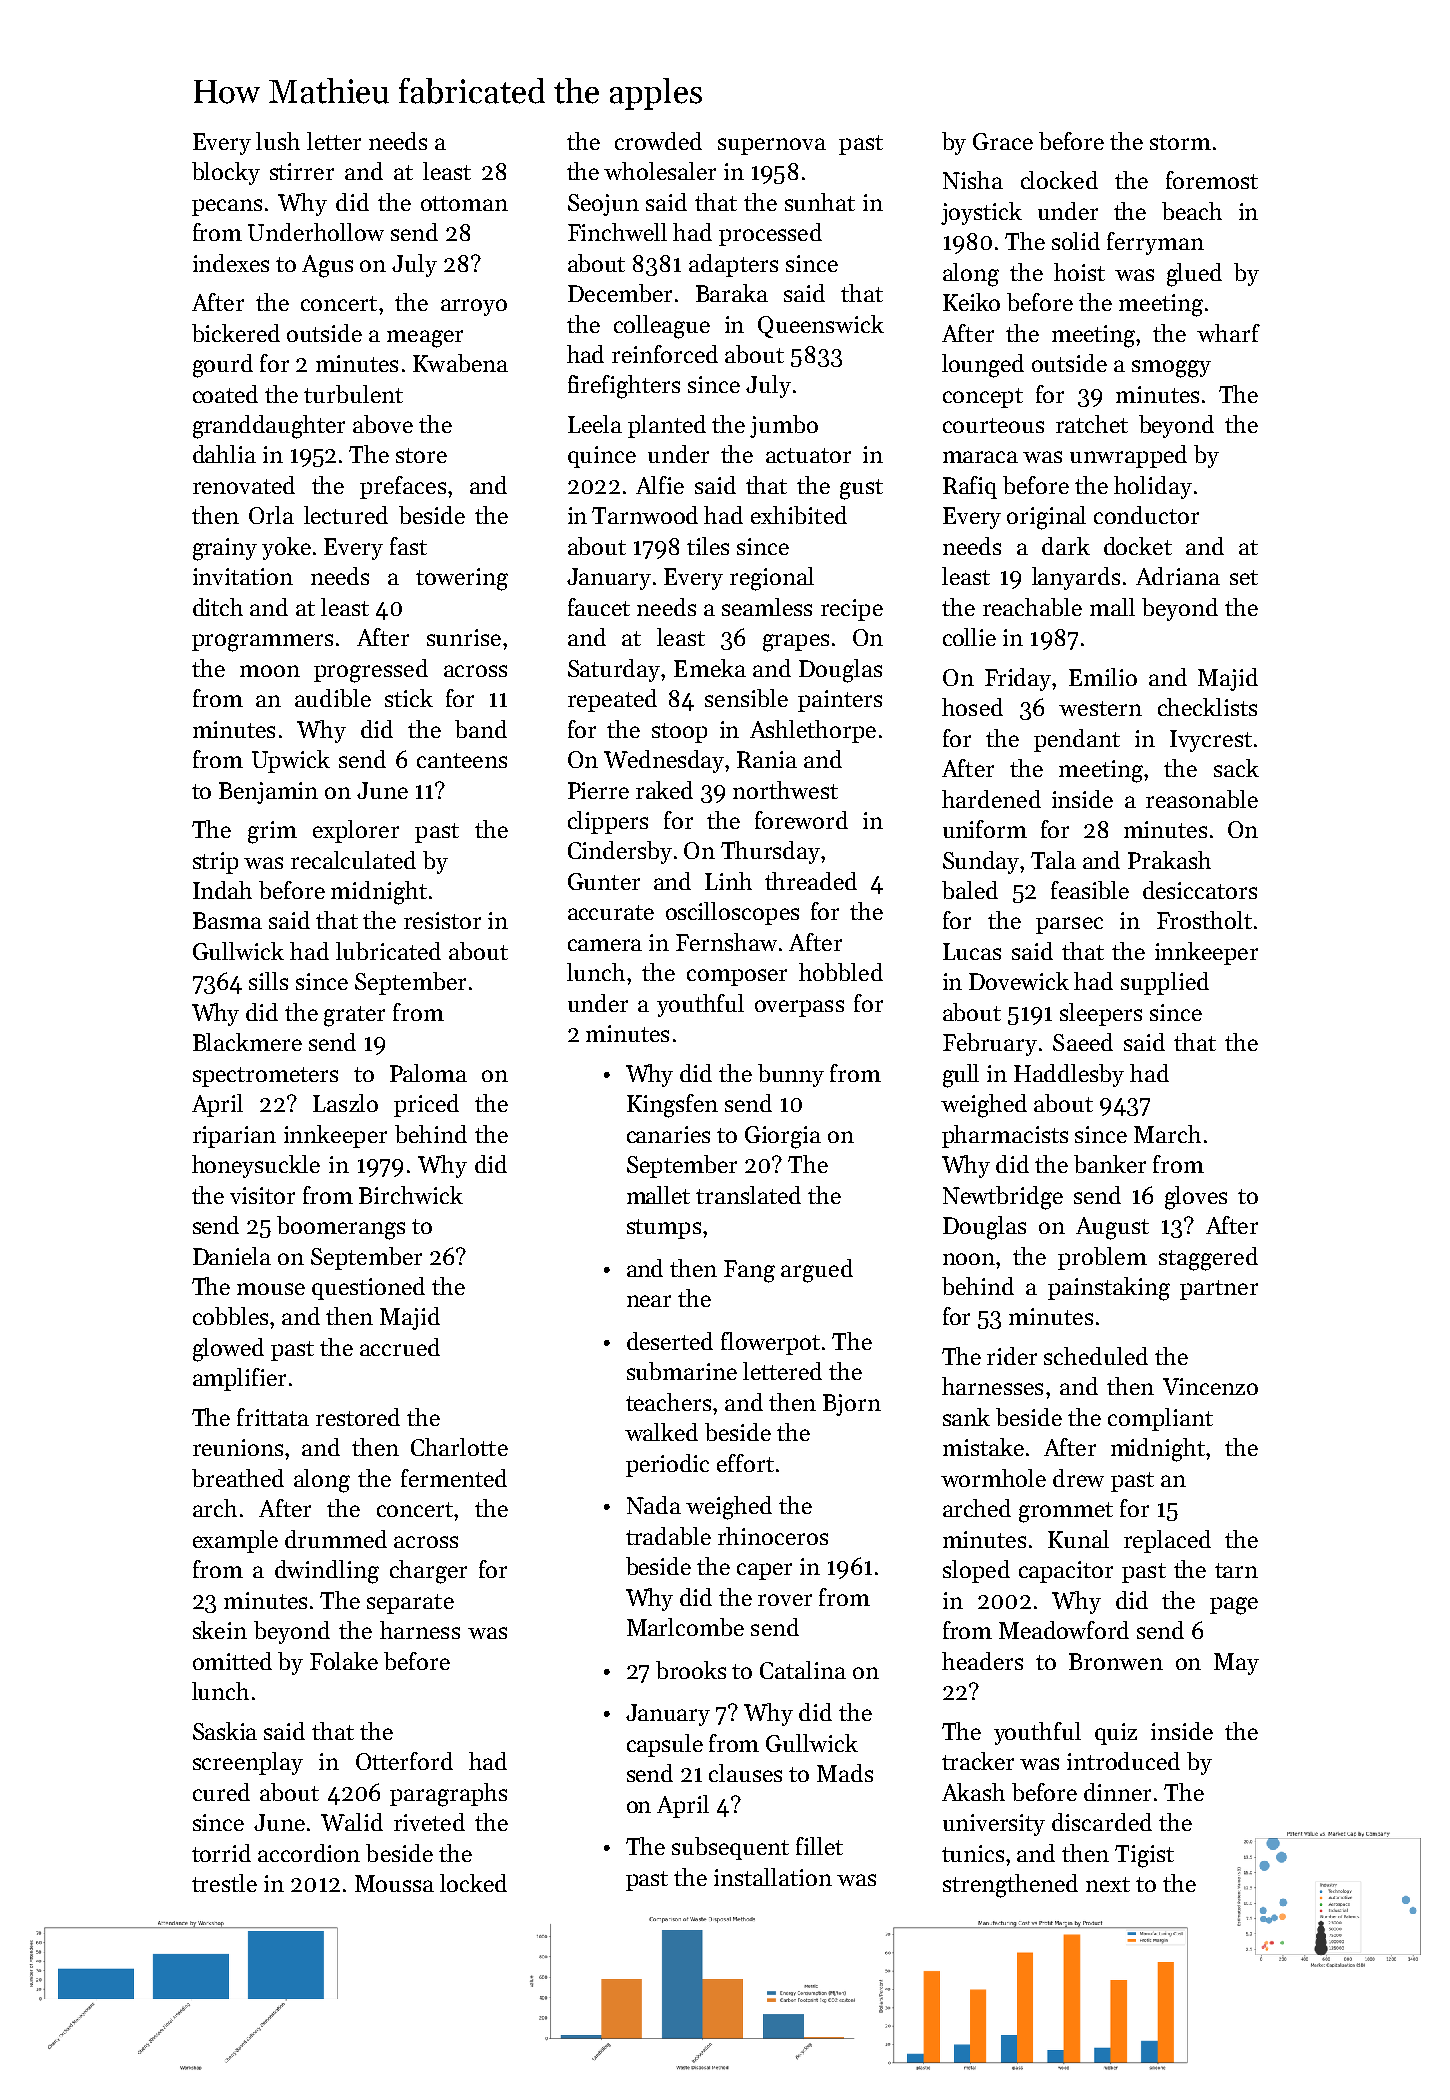 The image size is (1450, 2100). What do you see at coordinates (462, 579) in the screenshot?
I see `towering` at bounding box center [462, 579].
